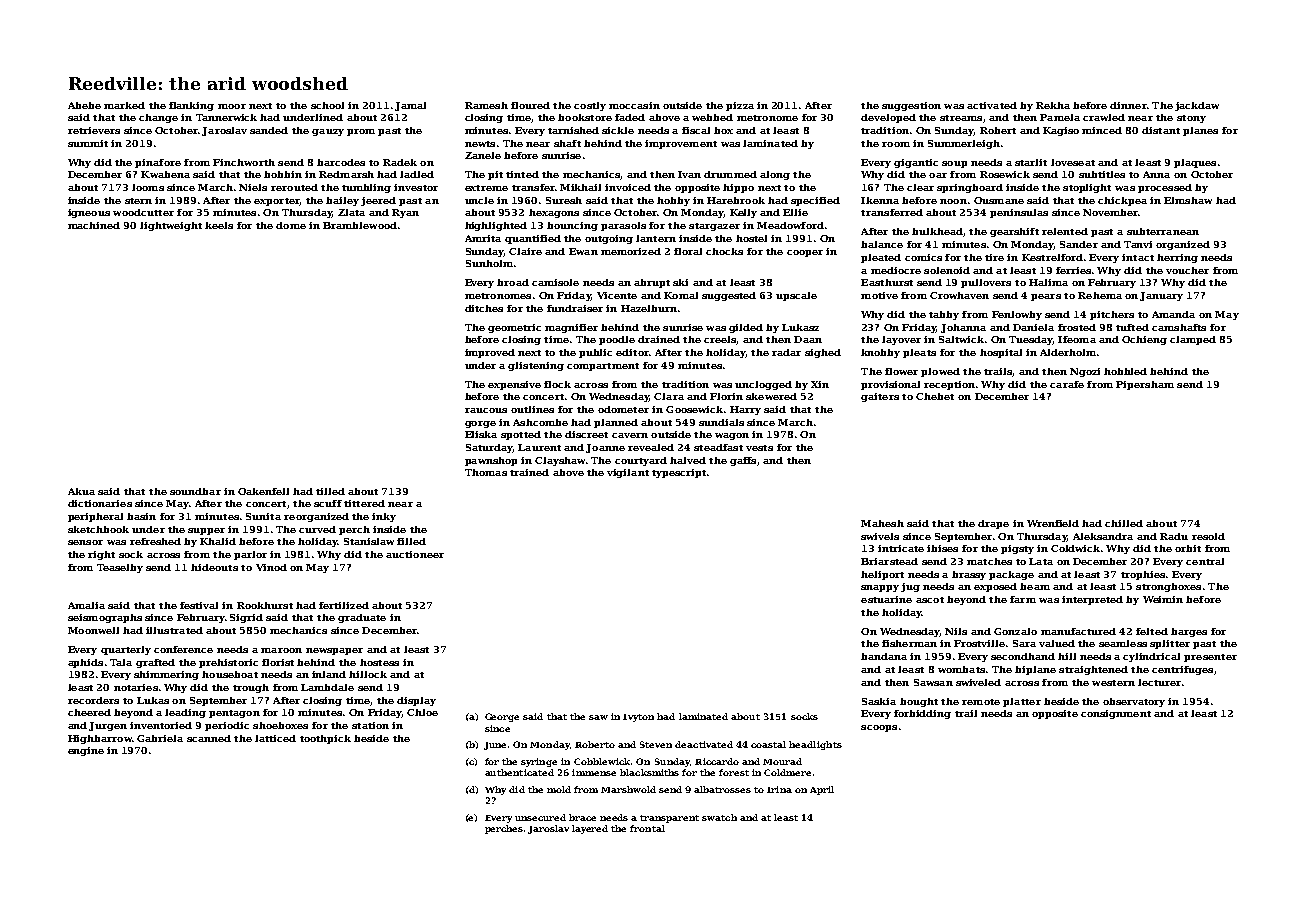 This image has height=924, width=1308. Describe the element at coordinates (206, 531) in the image. I see `supper` at that location.
